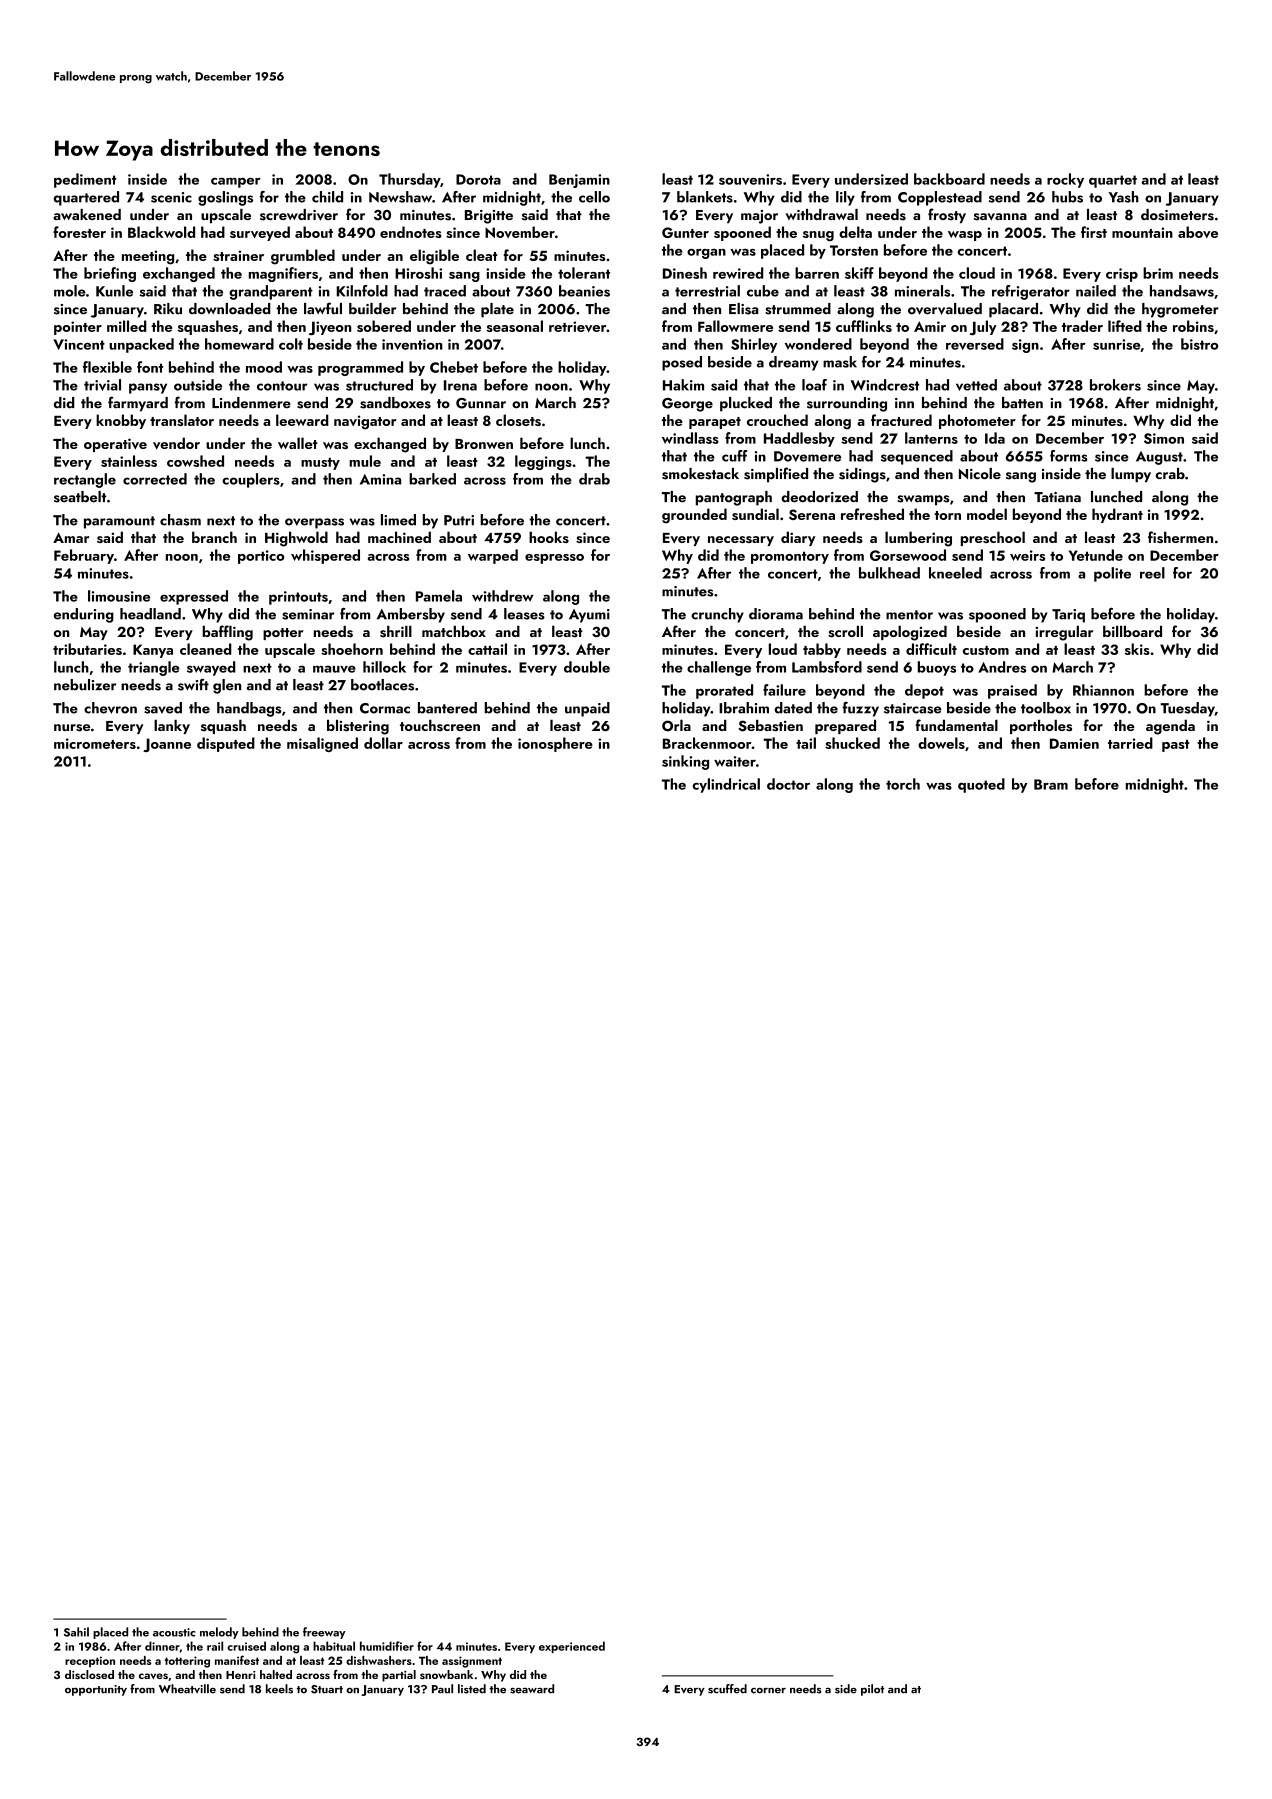 Image resolution: width=1272 pixels, height=1799 pixels. What do you see at coordinates (279, 1689) in the image?
I see `keels` at bounding box center [279, 1689].
